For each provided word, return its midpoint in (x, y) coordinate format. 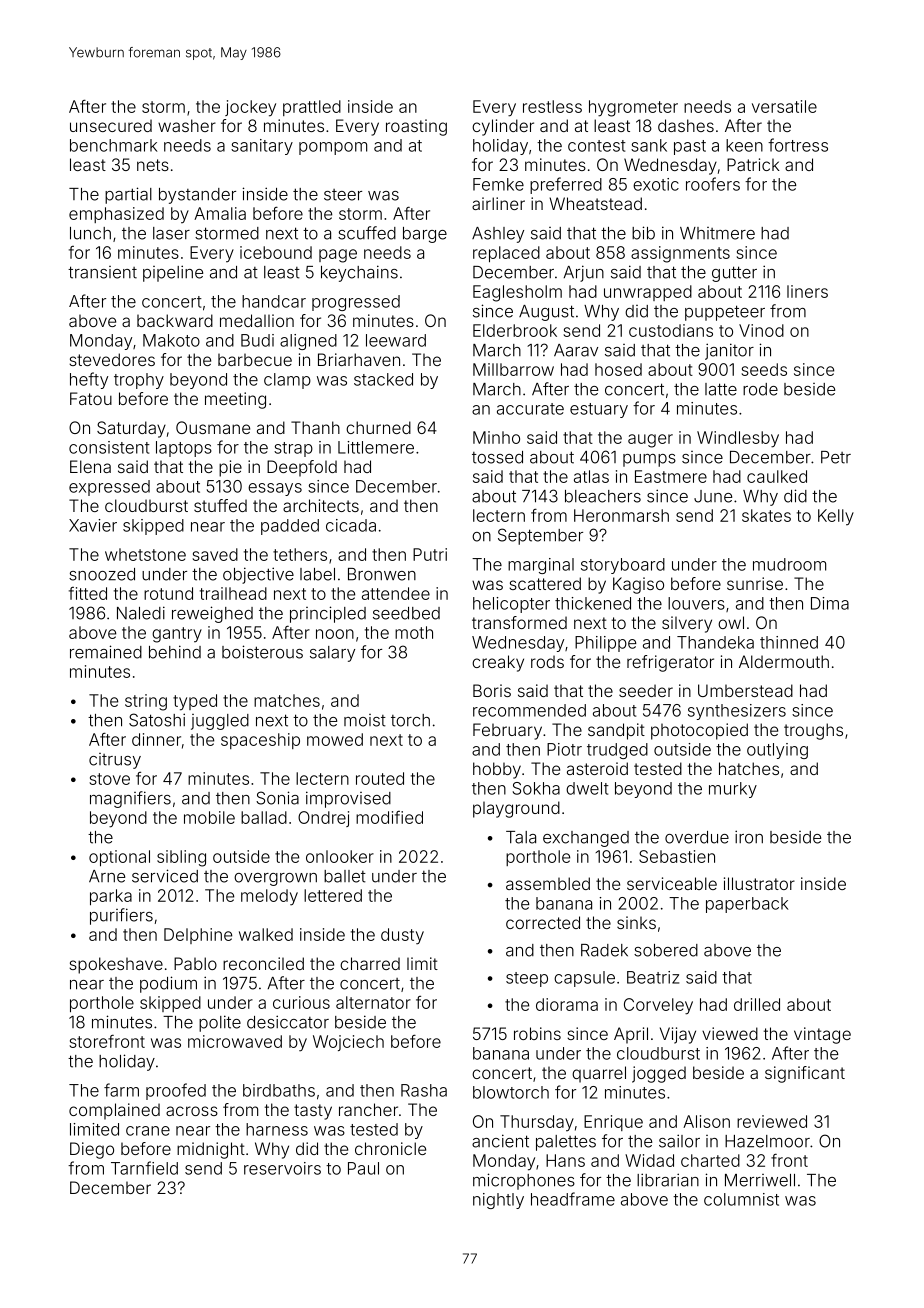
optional (119, 858)
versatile (784, 106)
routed (380, 778)
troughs (813, 731)
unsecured (111, 125)
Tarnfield (144, 1168)
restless (552, 106)
